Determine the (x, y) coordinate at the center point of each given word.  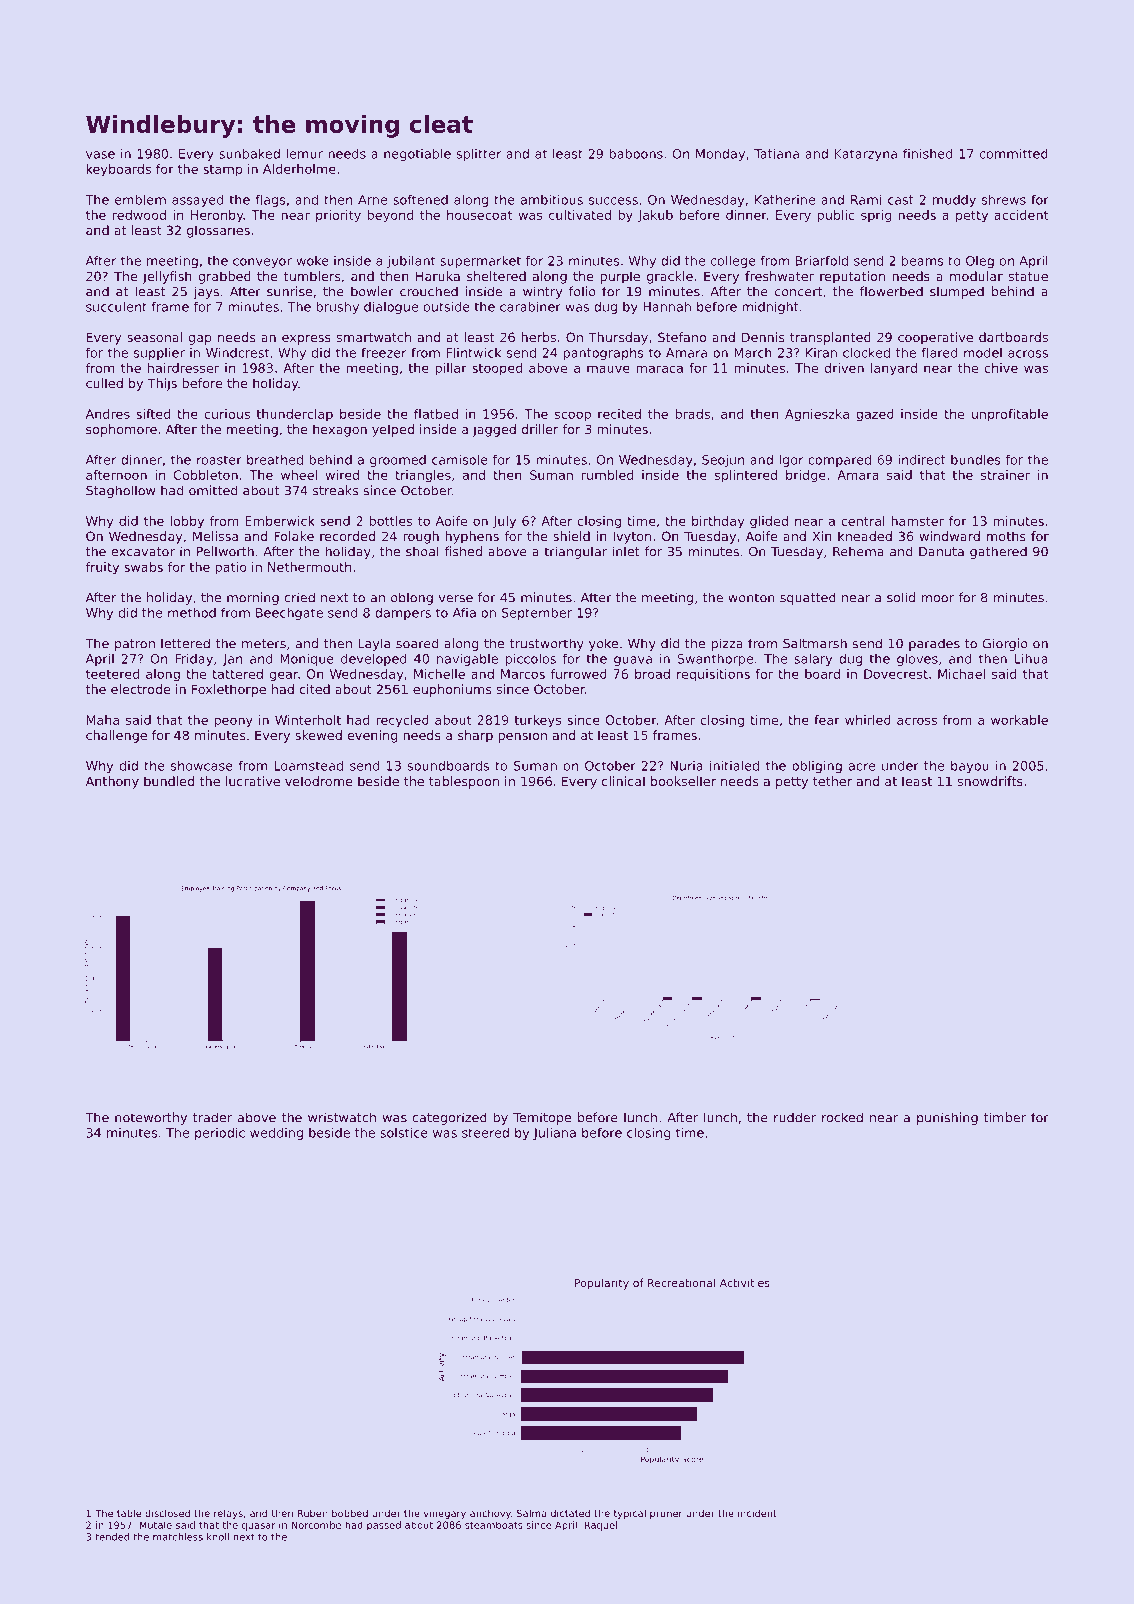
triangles (423, 476)
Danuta (941, 552)
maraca (659, 369)
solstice (404, 1132)
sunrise (289, 291)
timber (1005, 1117)
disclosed (167, 1513)
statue (1028, 276)
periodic (220, 1133)
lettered (185, 643)
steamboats (494, 1525)
